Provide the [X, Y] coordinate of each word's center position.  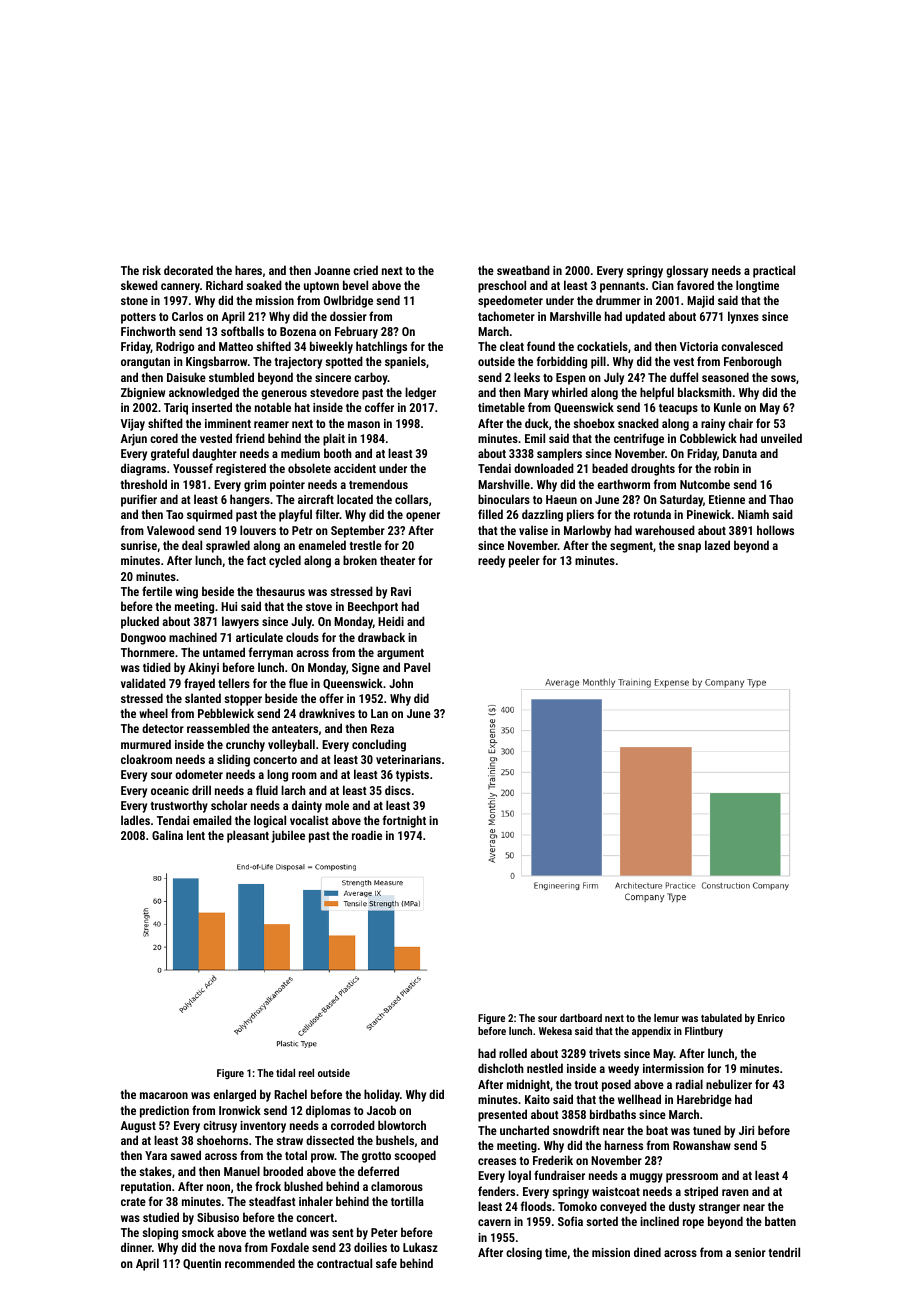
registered [241, 469]
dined [647, 1252]
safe [386, 1263]
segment [631, 547]
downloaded [544, 468]
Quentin [202, 1264]
